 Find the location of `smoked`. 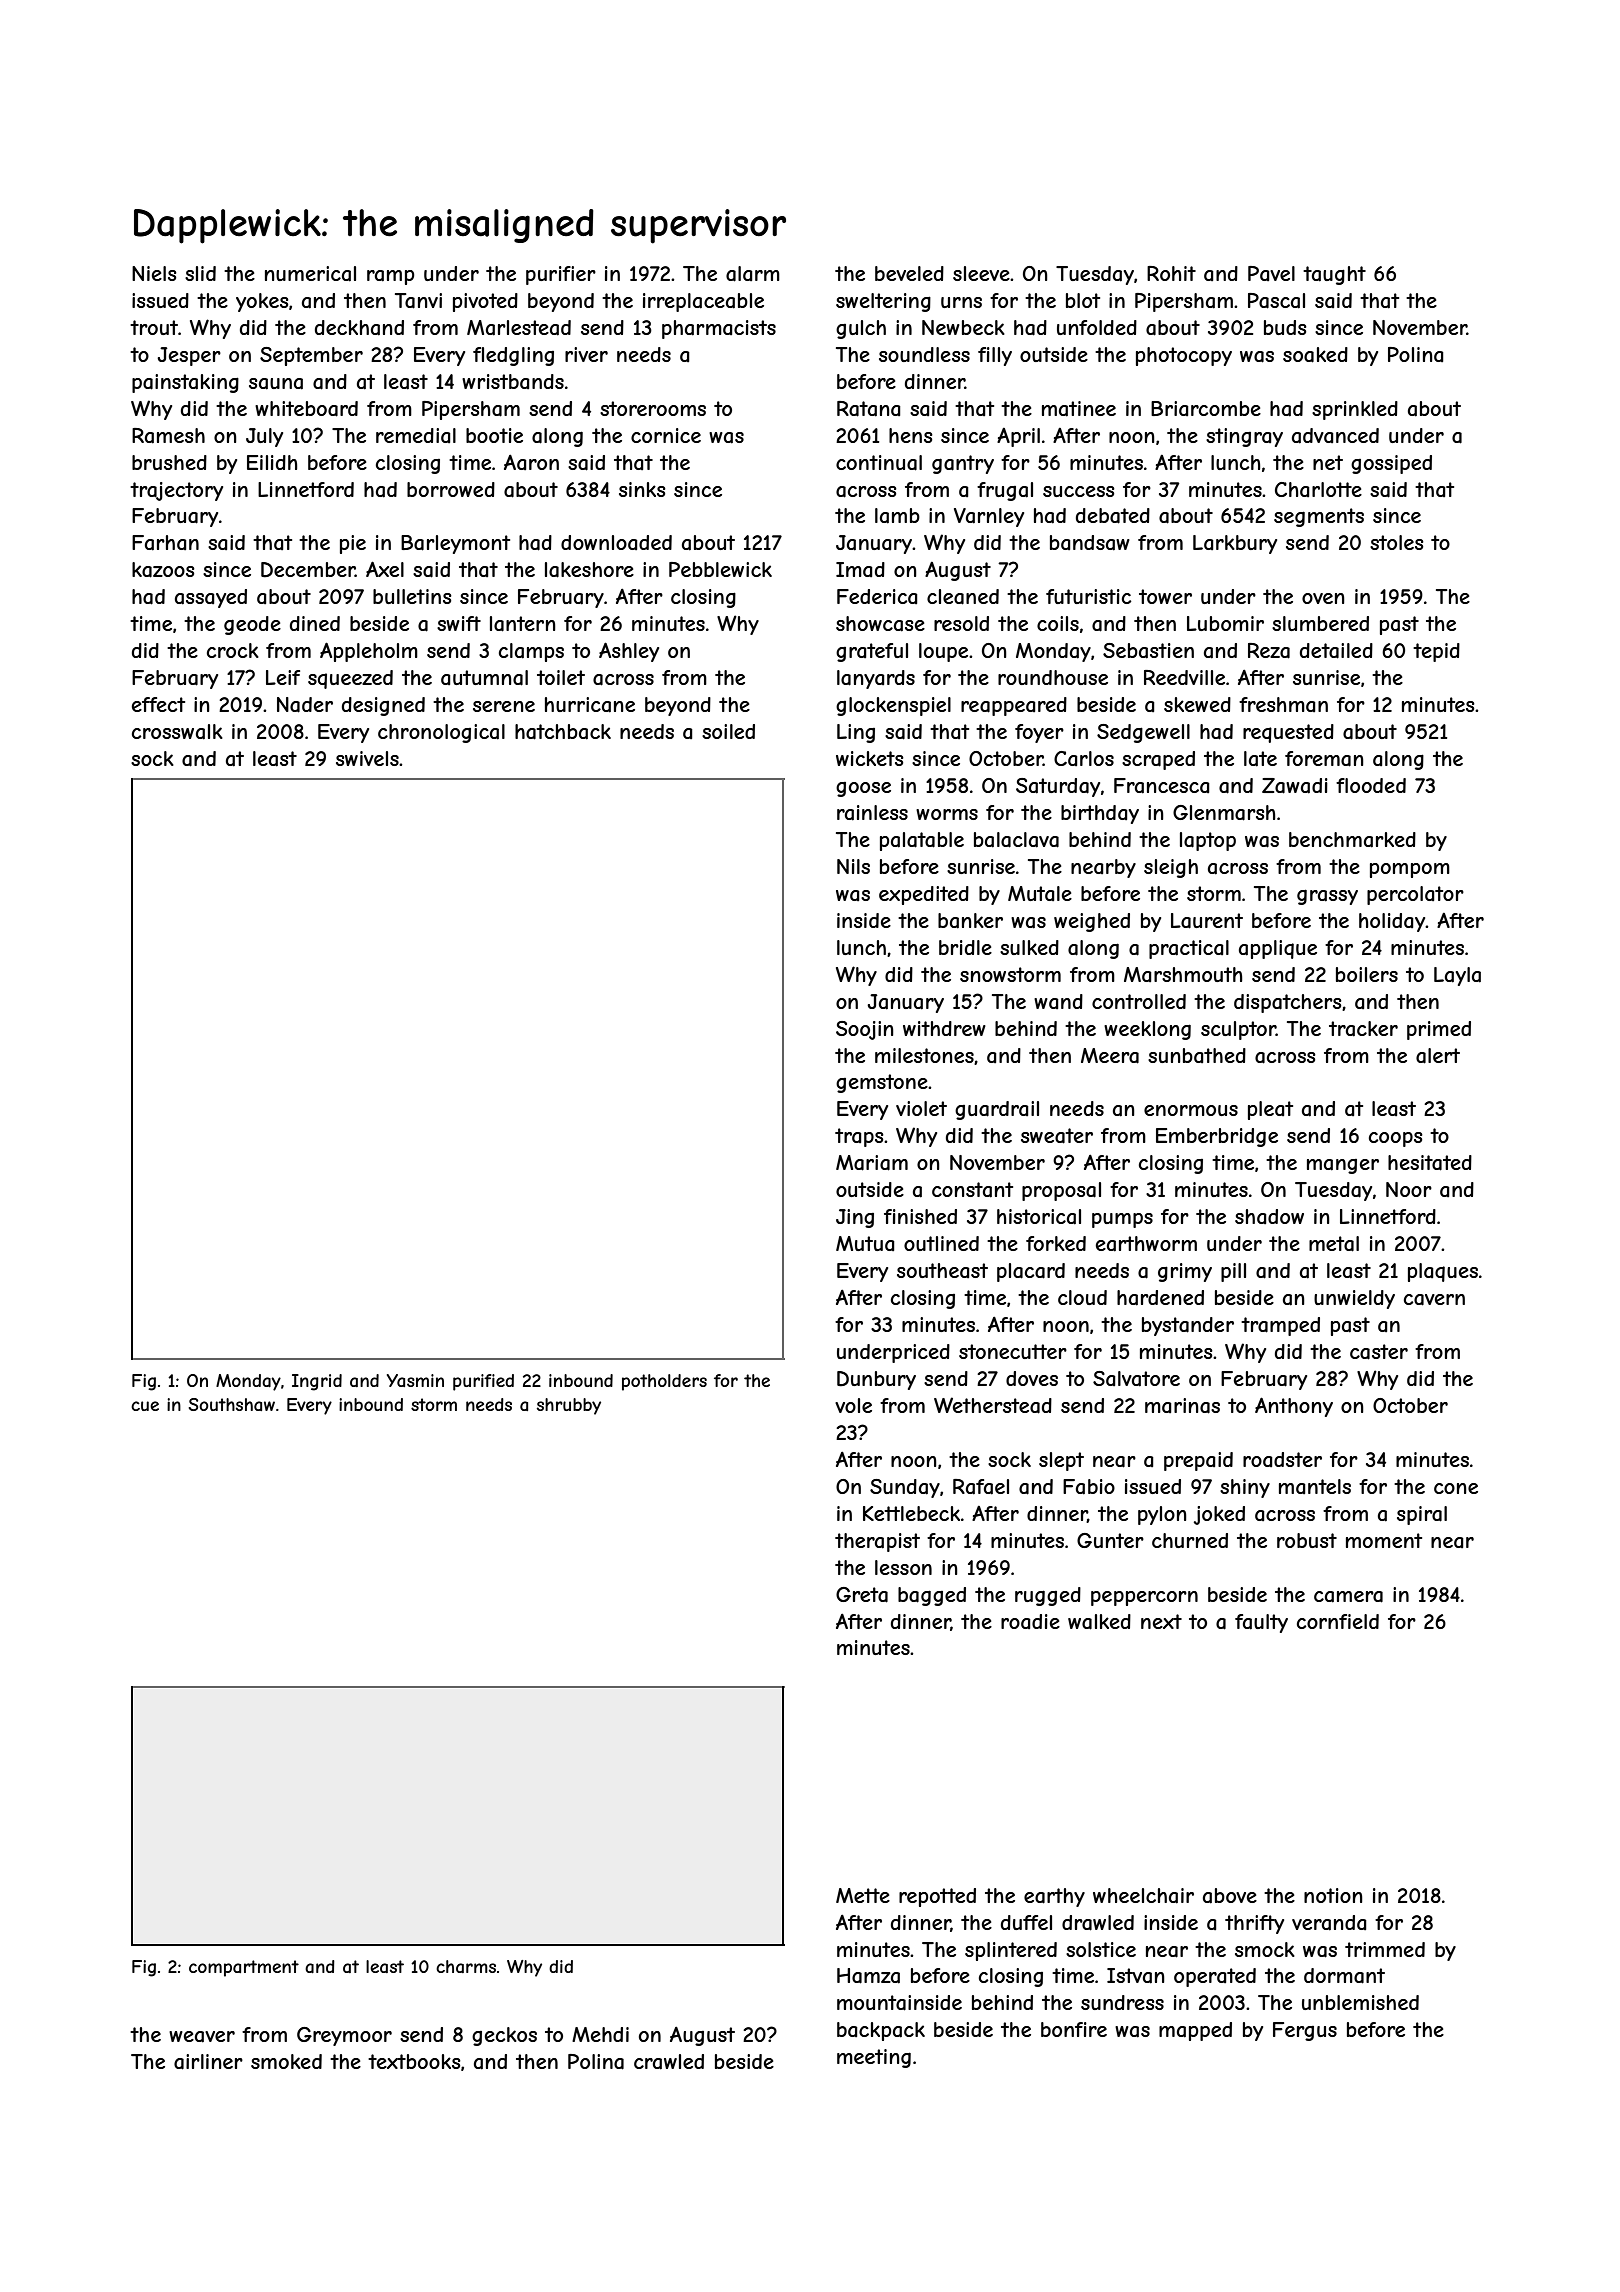

smoked is located at coordinates (286, 2061).
